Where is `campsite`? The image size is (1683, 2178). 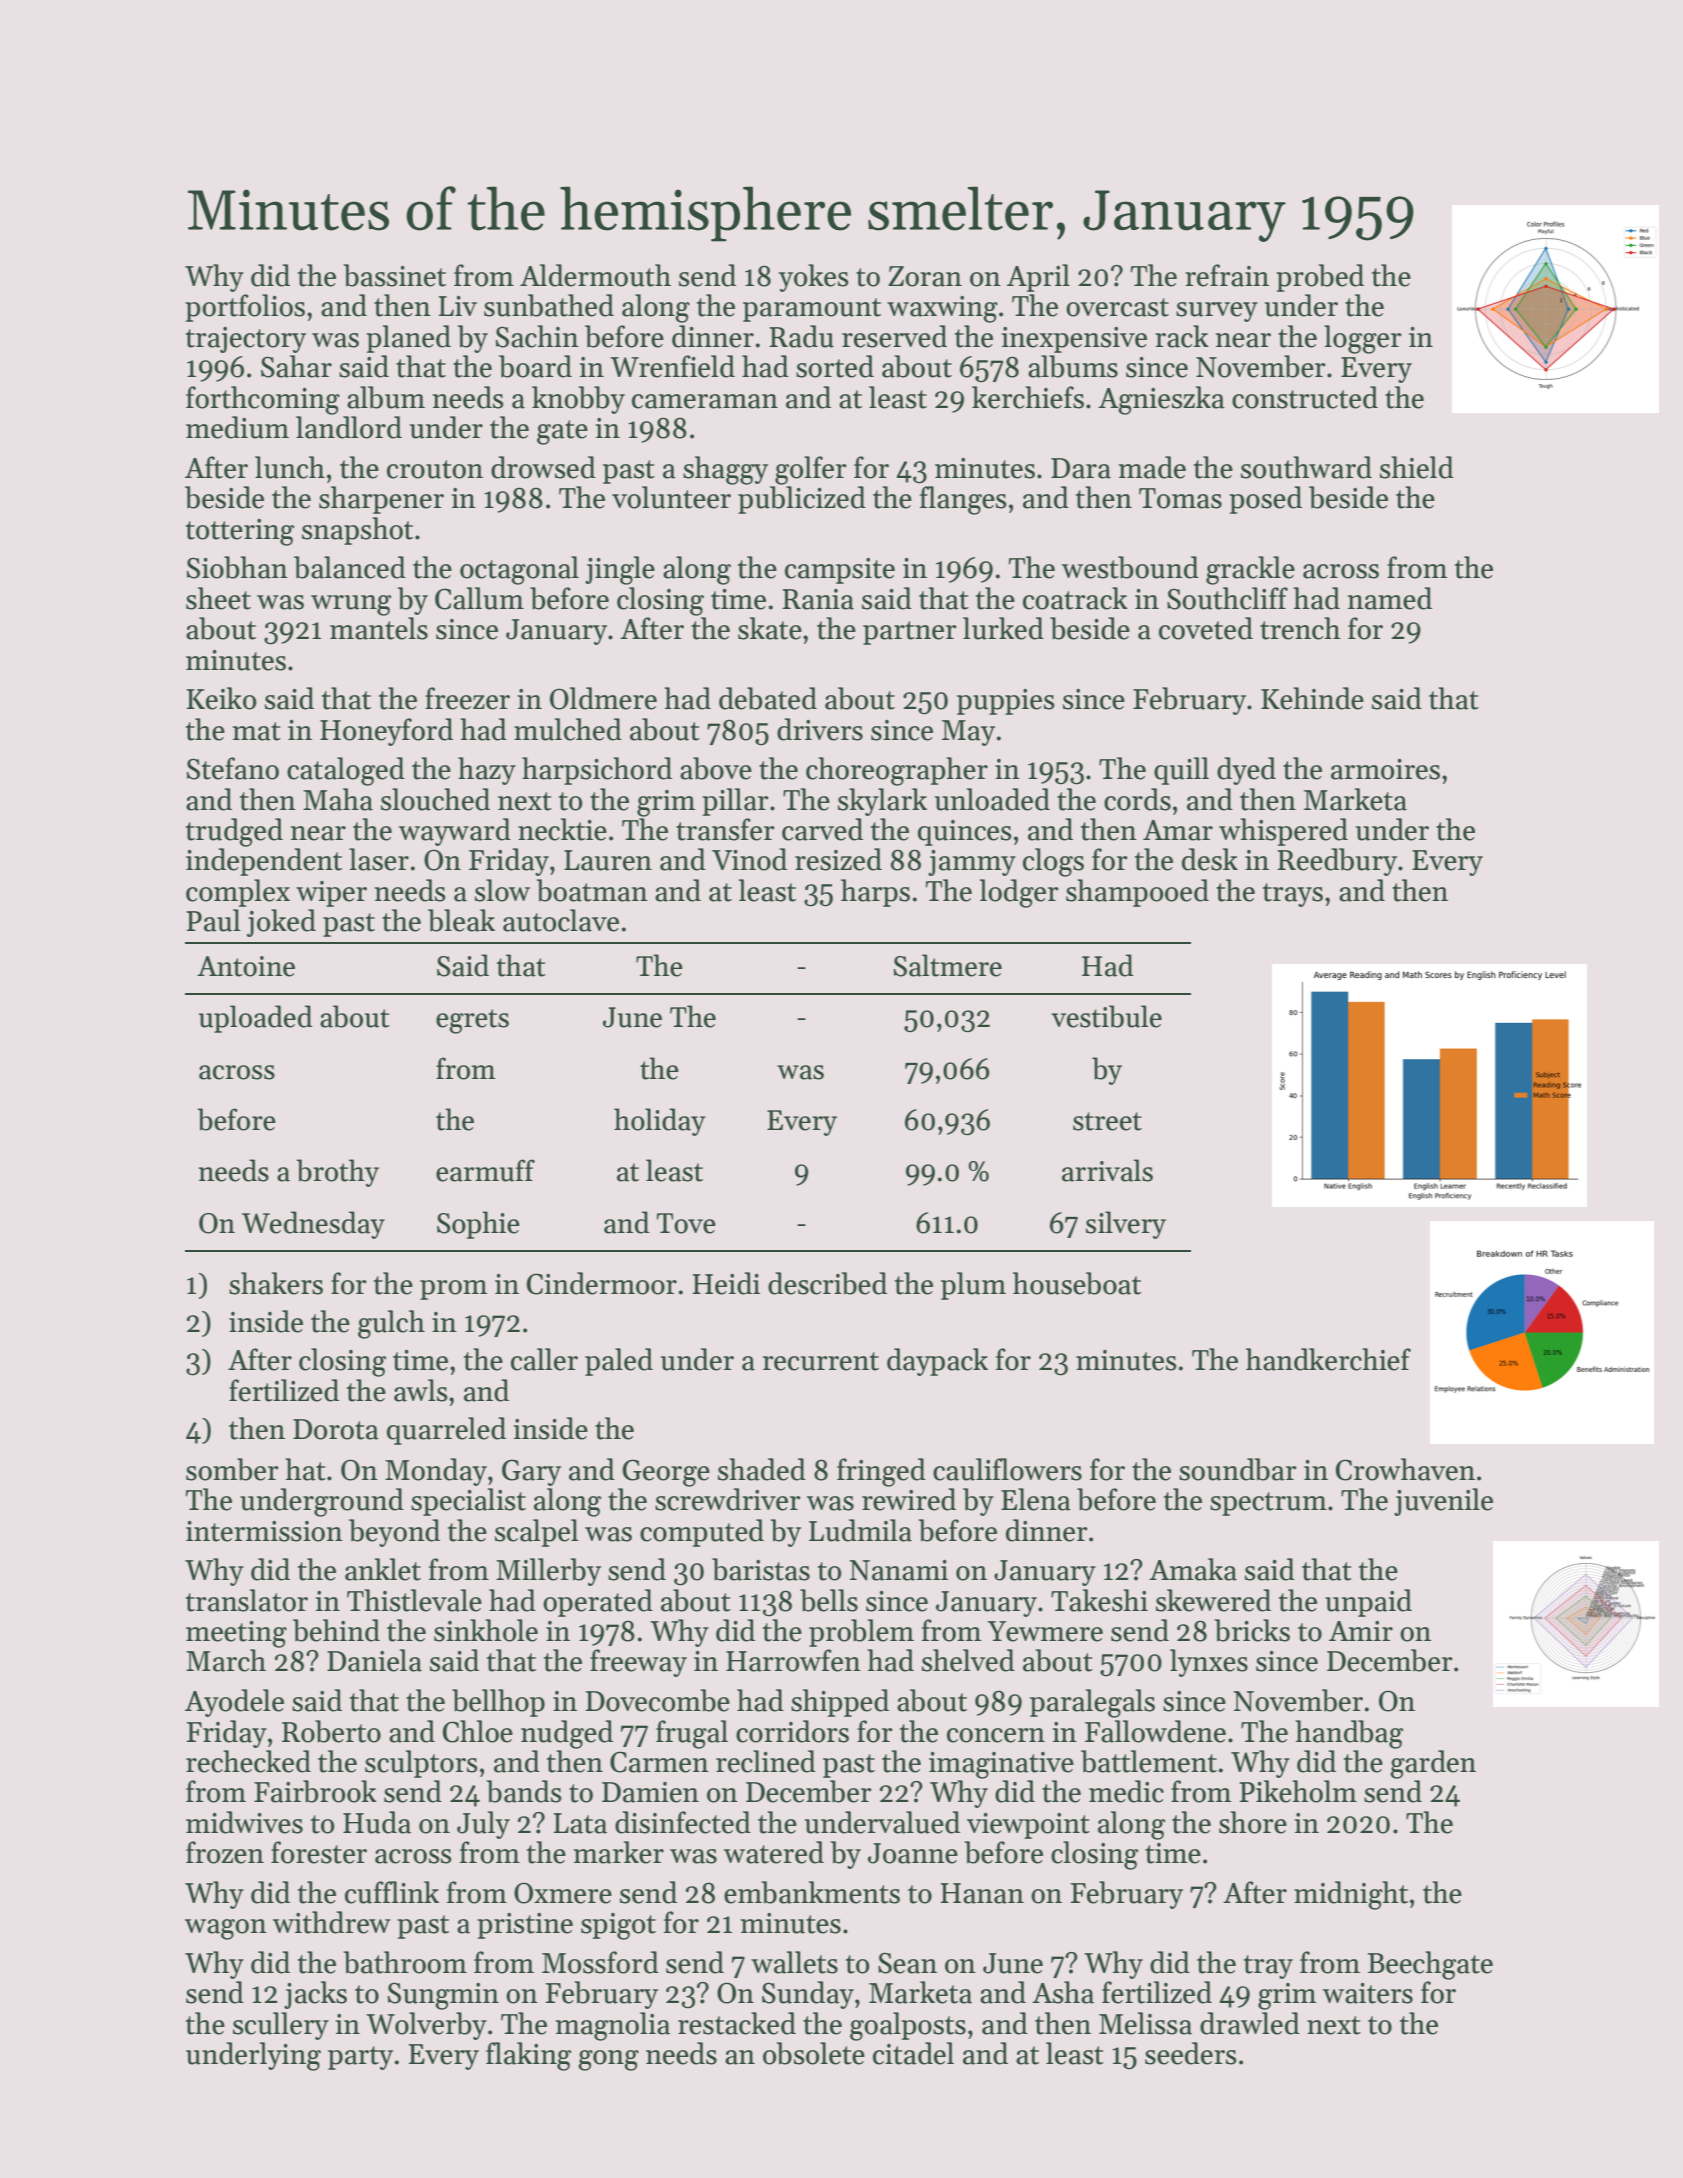 campsite is located at coordinates (840, 571).
